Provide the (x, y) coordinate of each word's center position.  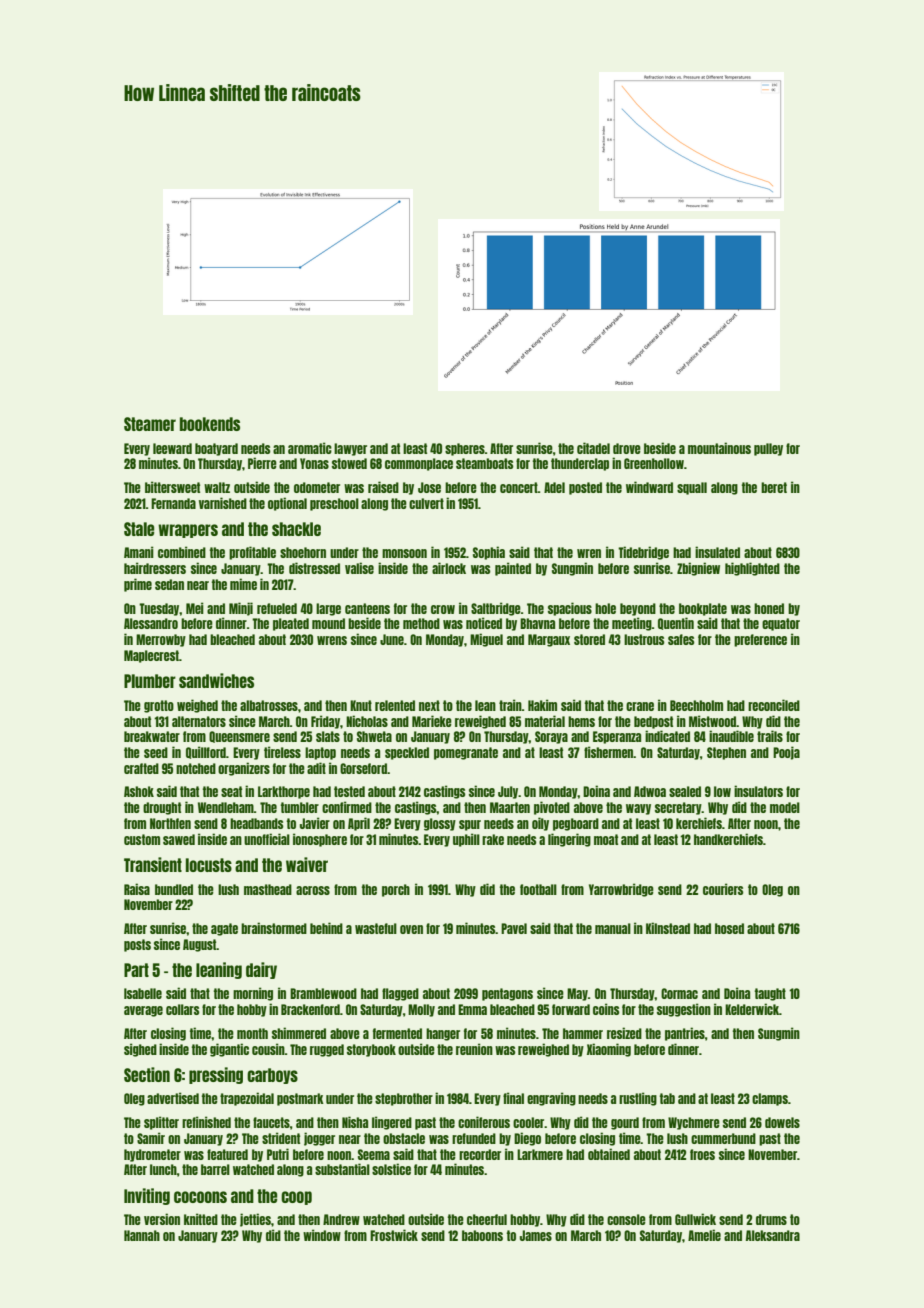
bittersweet (172, 487)
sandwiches (216, 680)
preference (760, 640)
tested (349, 791)
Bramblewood (323, 993)
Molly (421, 1010)
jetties (255, 1220)
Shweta (374, 736)
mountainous (719, 448)
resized (624, 1033)
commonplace (419, 464)
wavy (638, 809)
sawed (179, 839)
